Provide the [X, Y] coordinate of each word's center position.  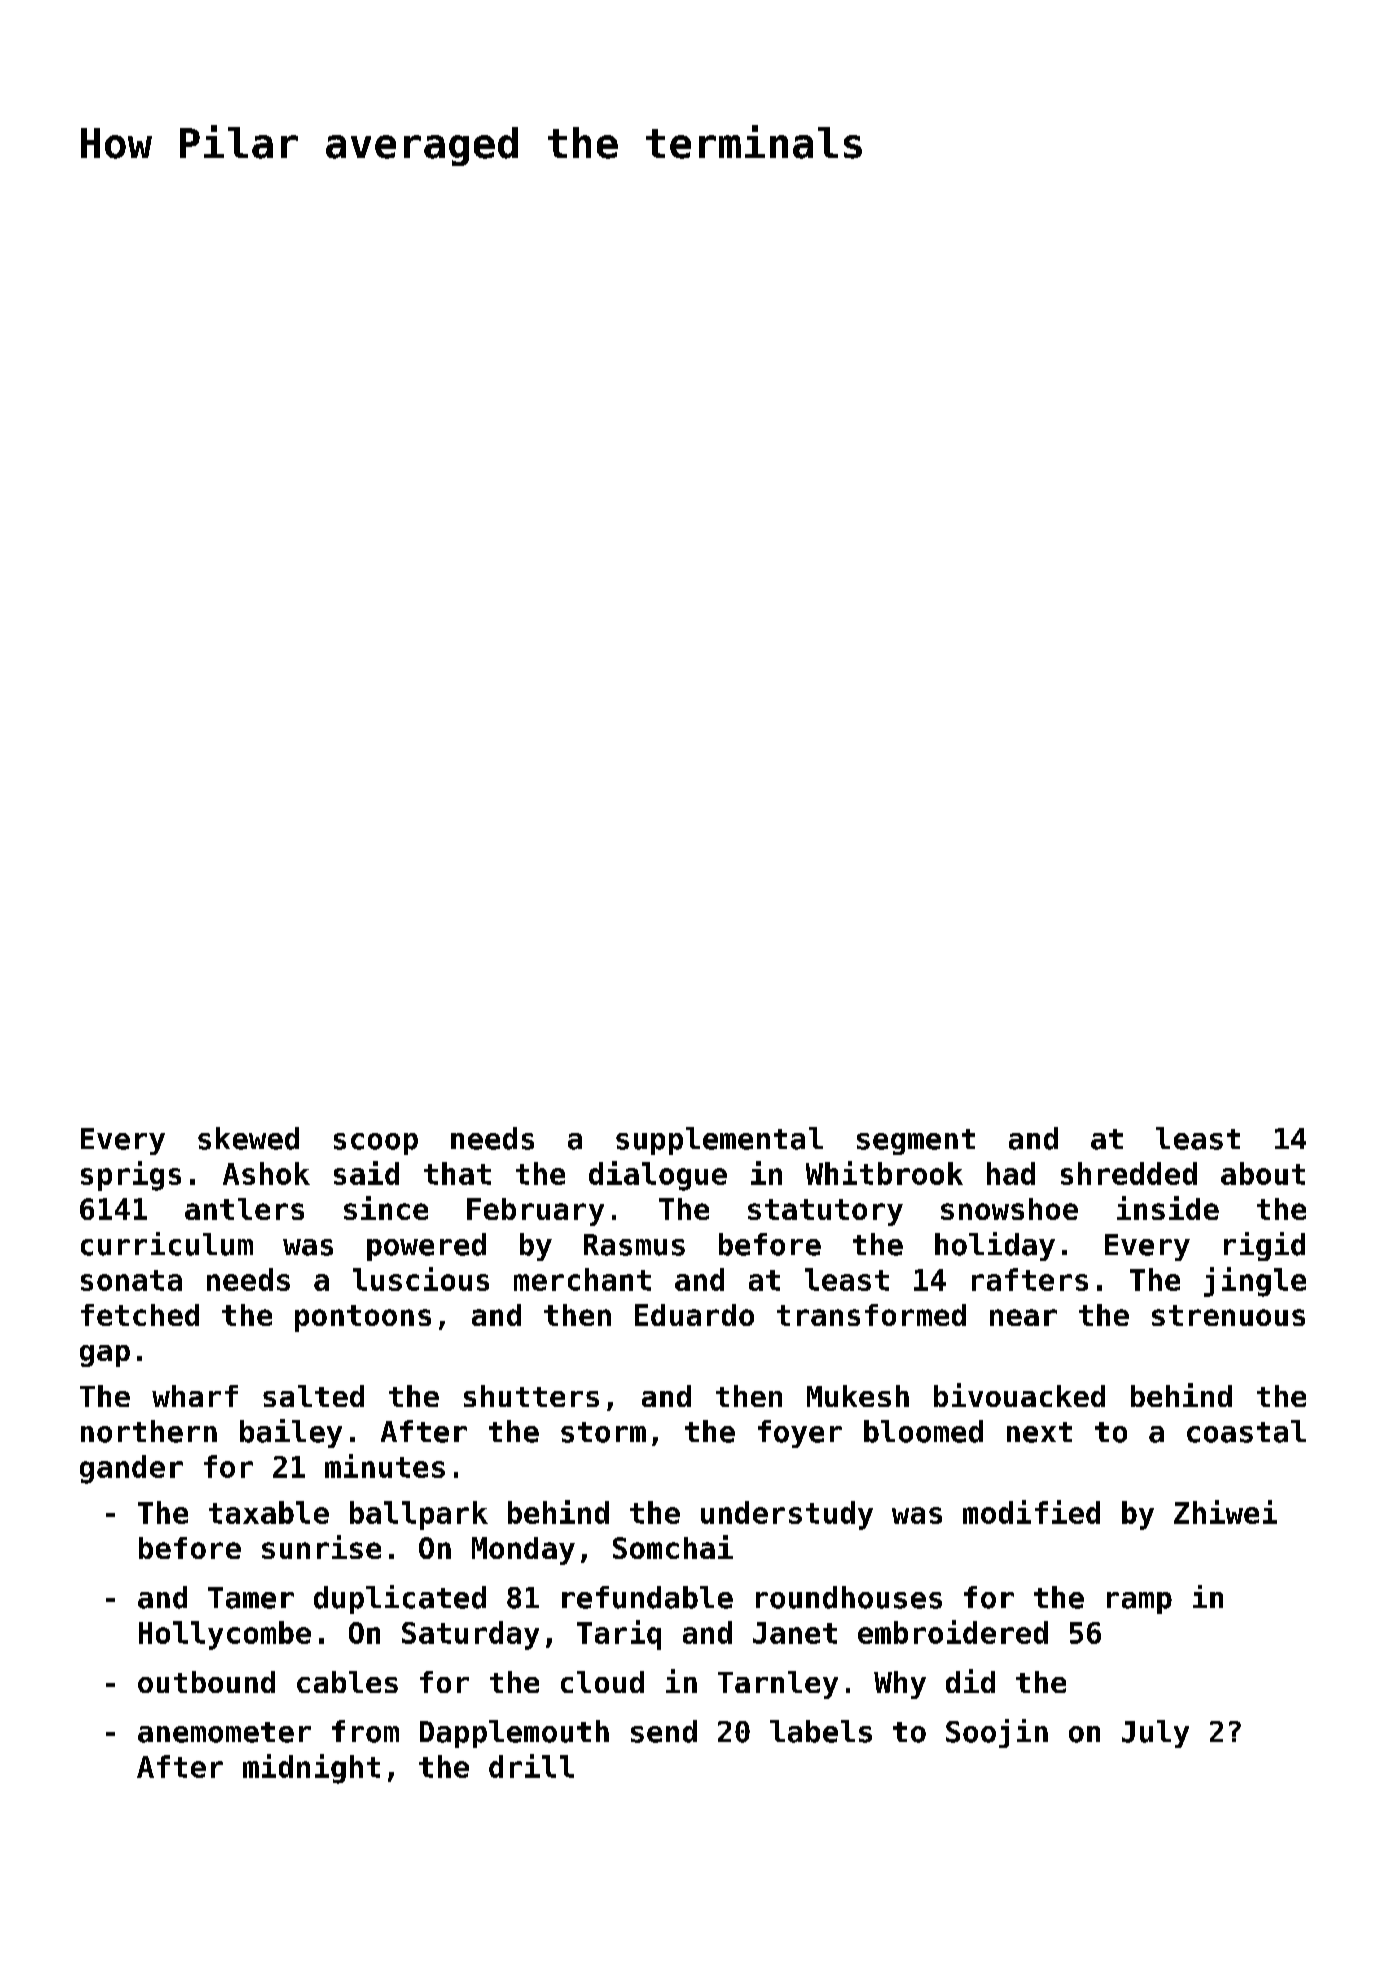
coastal [1246, 1431]
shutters [531, 1396]
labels [821, 1731]
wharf [195, 1396]
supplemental [719, 1141]
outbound [206, 1682]
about [1263, 1173]
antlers [244, 1209]
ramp [1139, 1603]
